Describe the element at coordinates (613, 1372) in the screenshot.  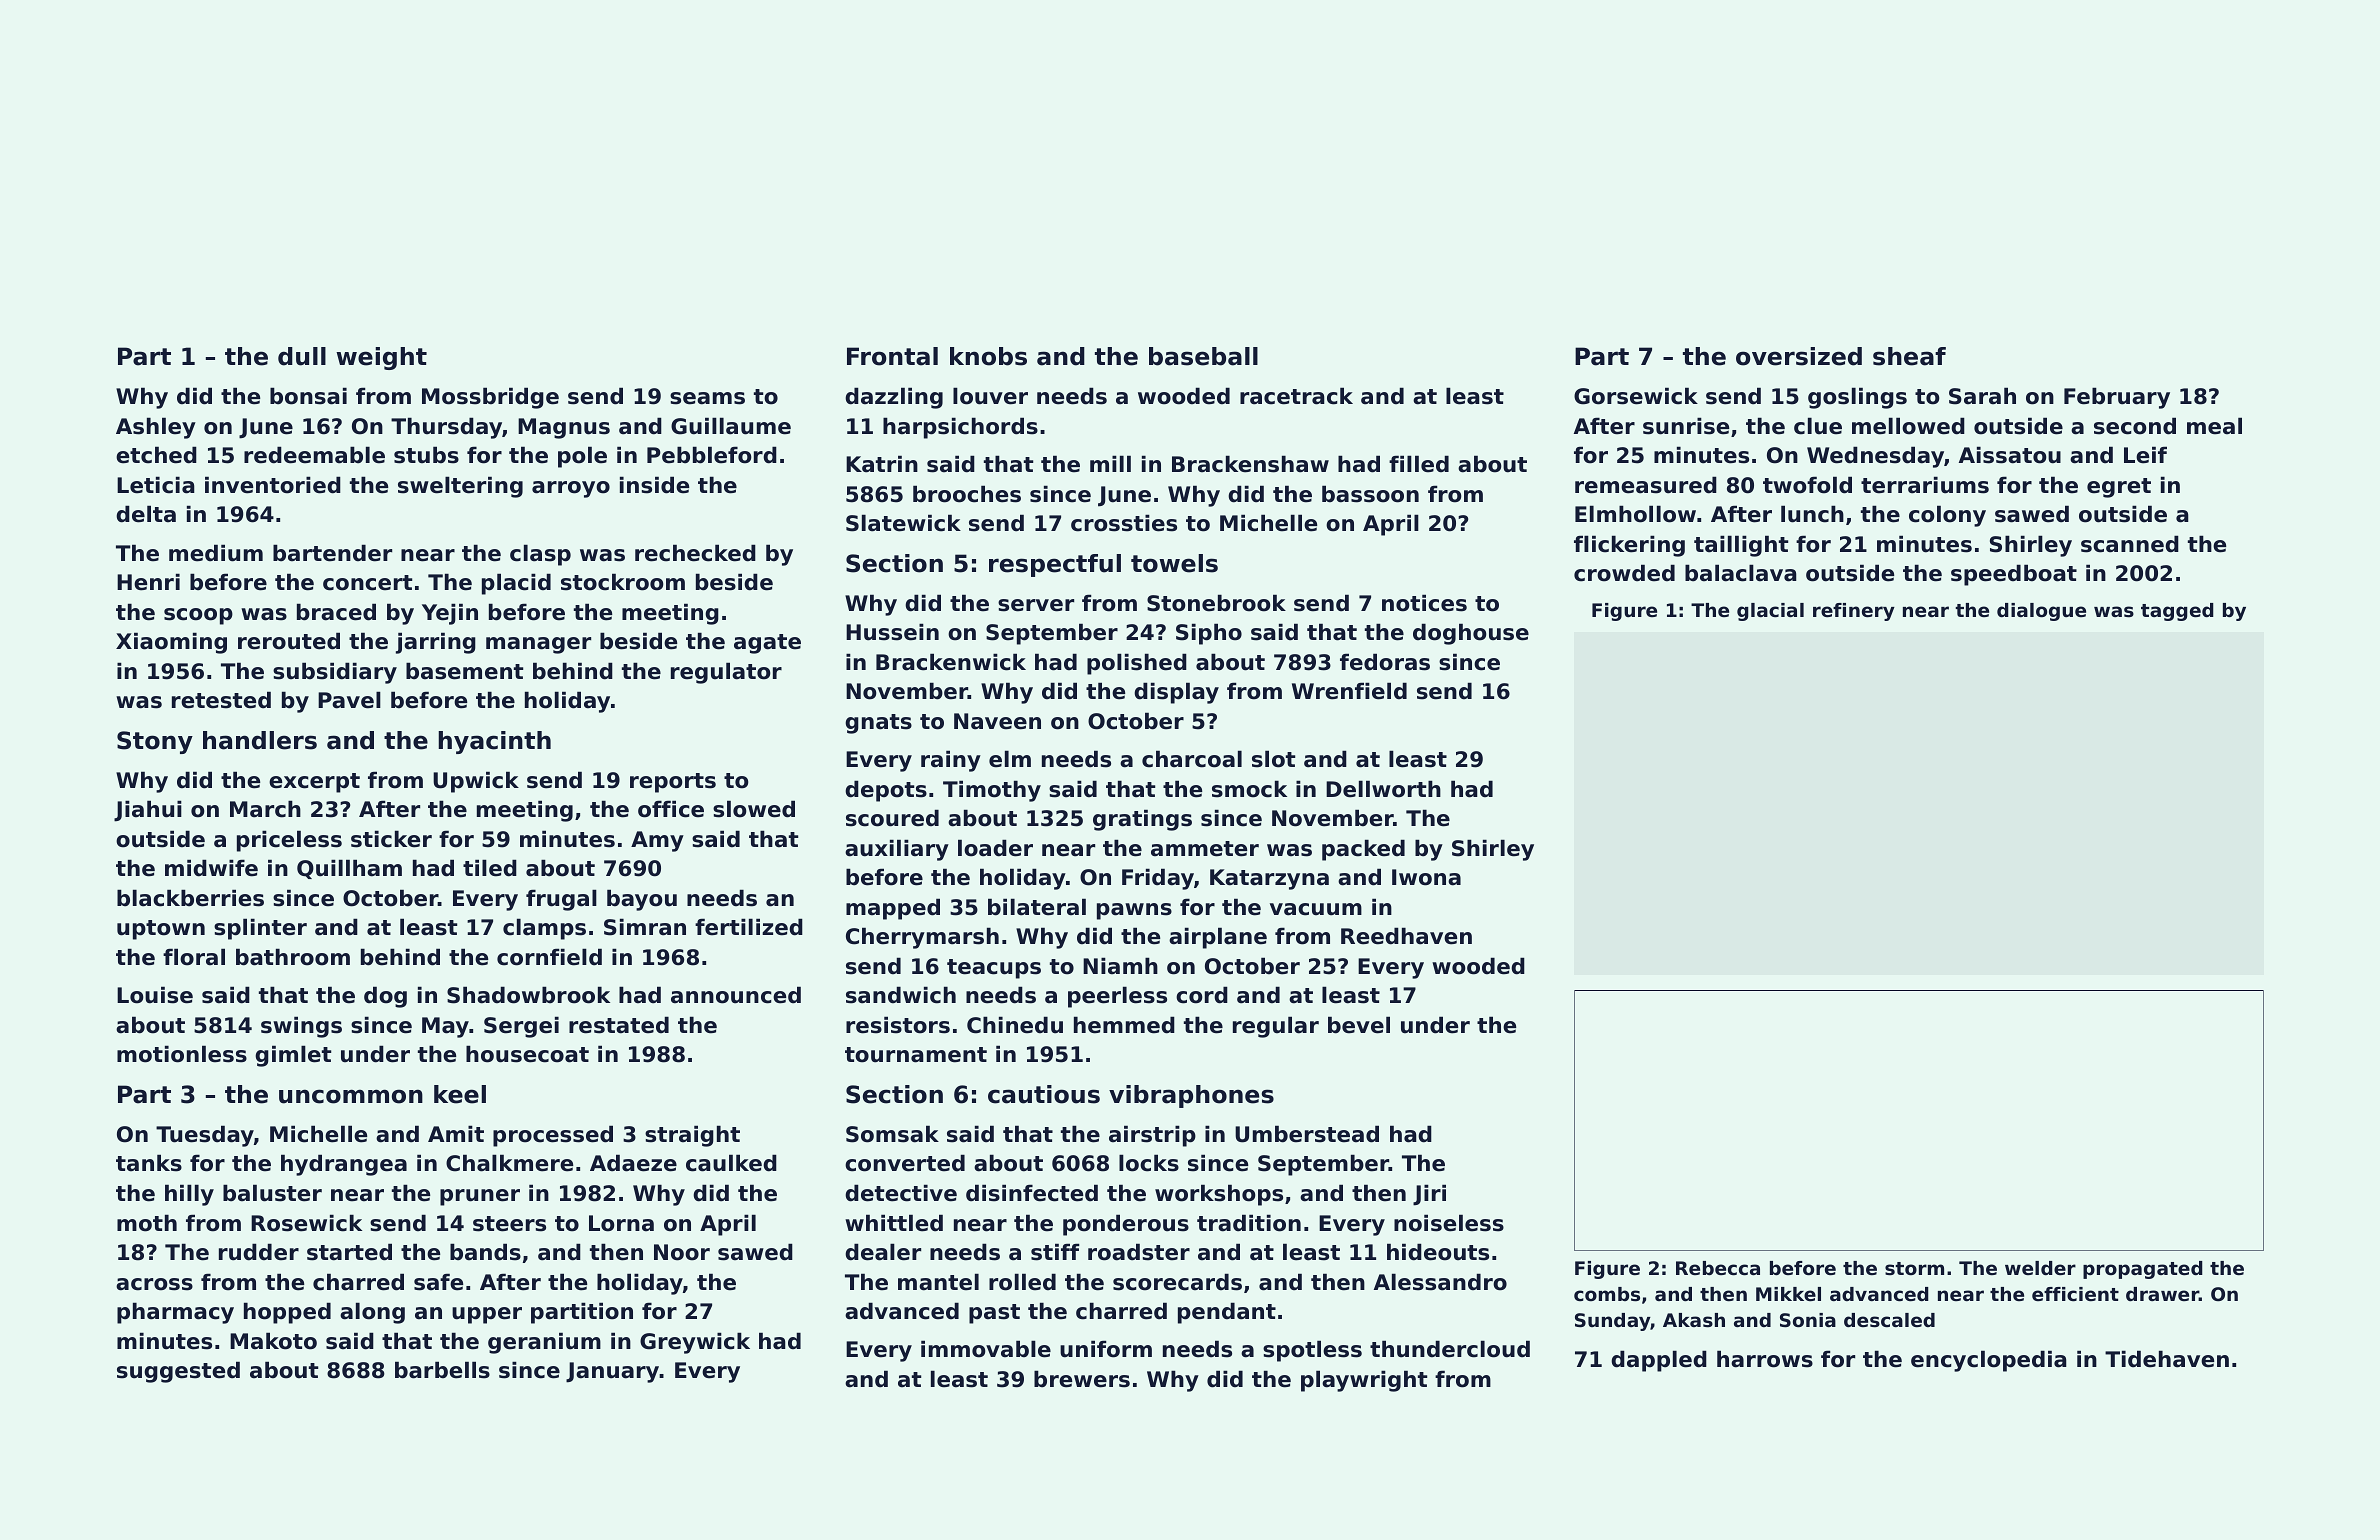
I see `January` at that location.
